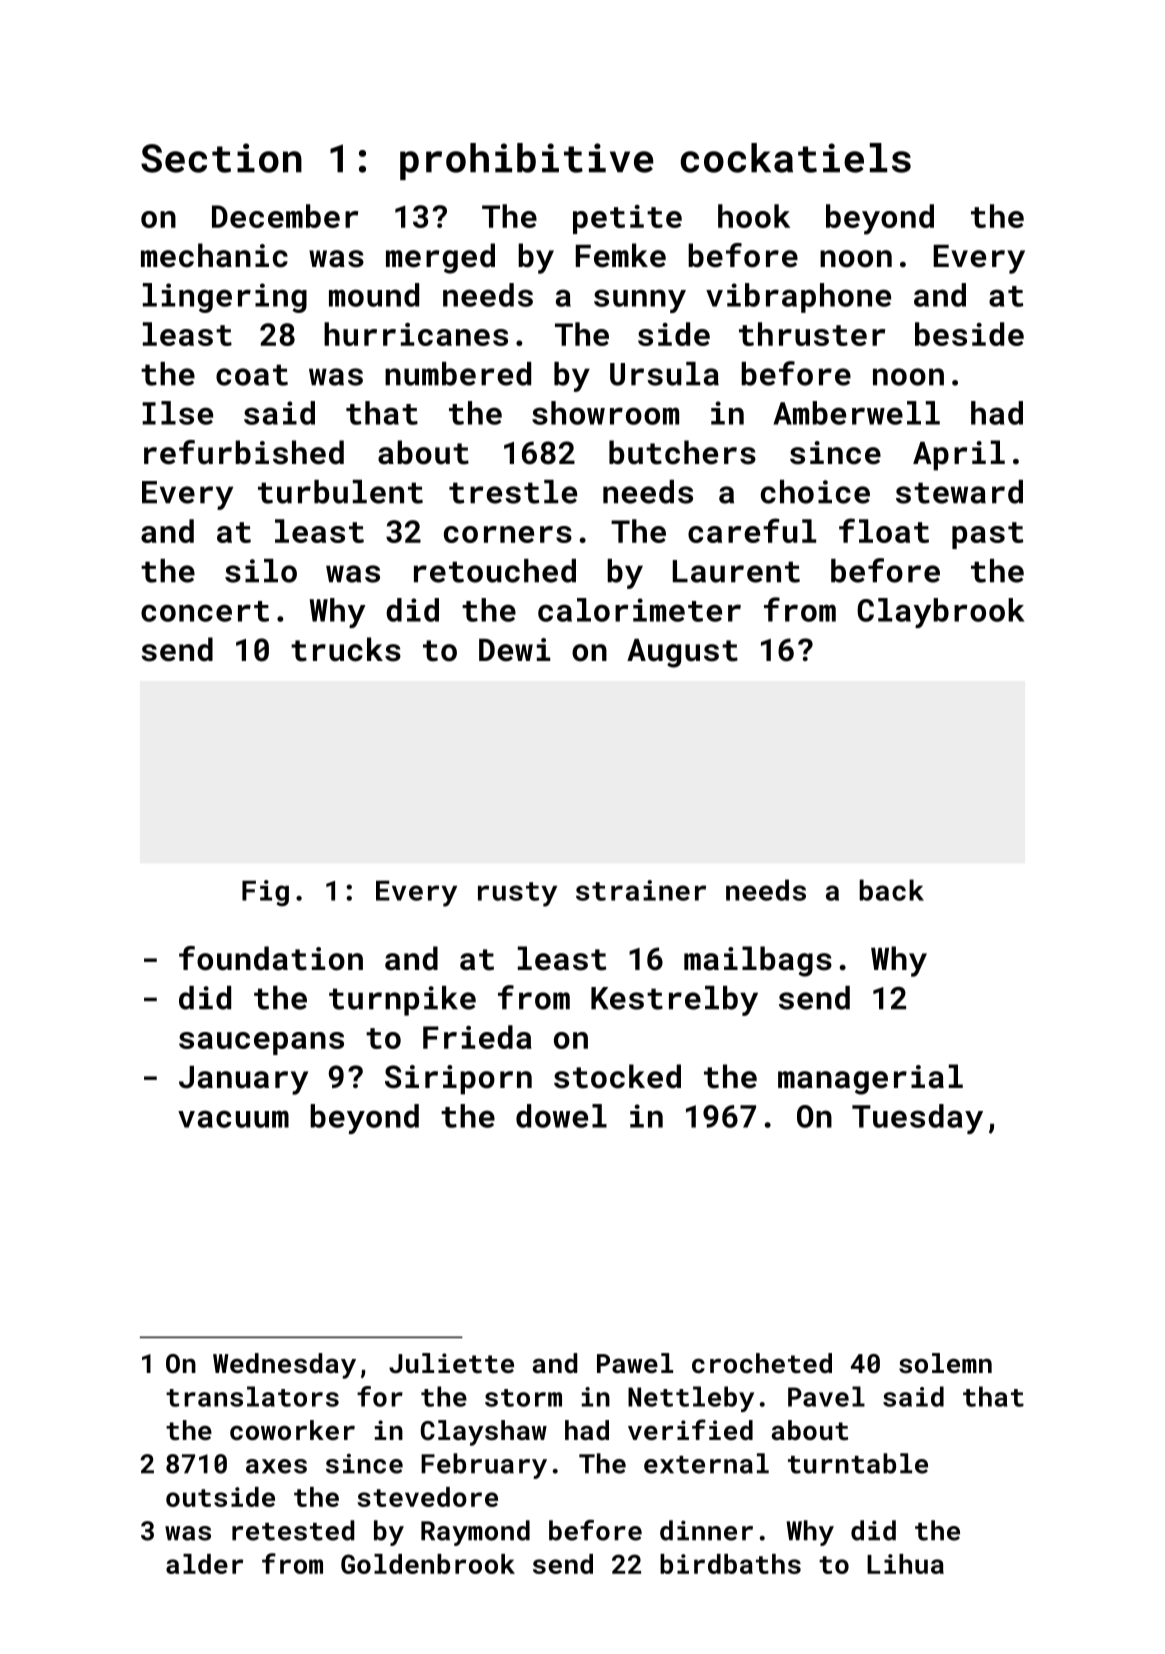 This screenshot has height=1654, width=1165. What do you see at coordinates (204, 1564) in the screenshot?
I see `alder` at bounding box center [204, 1564].
